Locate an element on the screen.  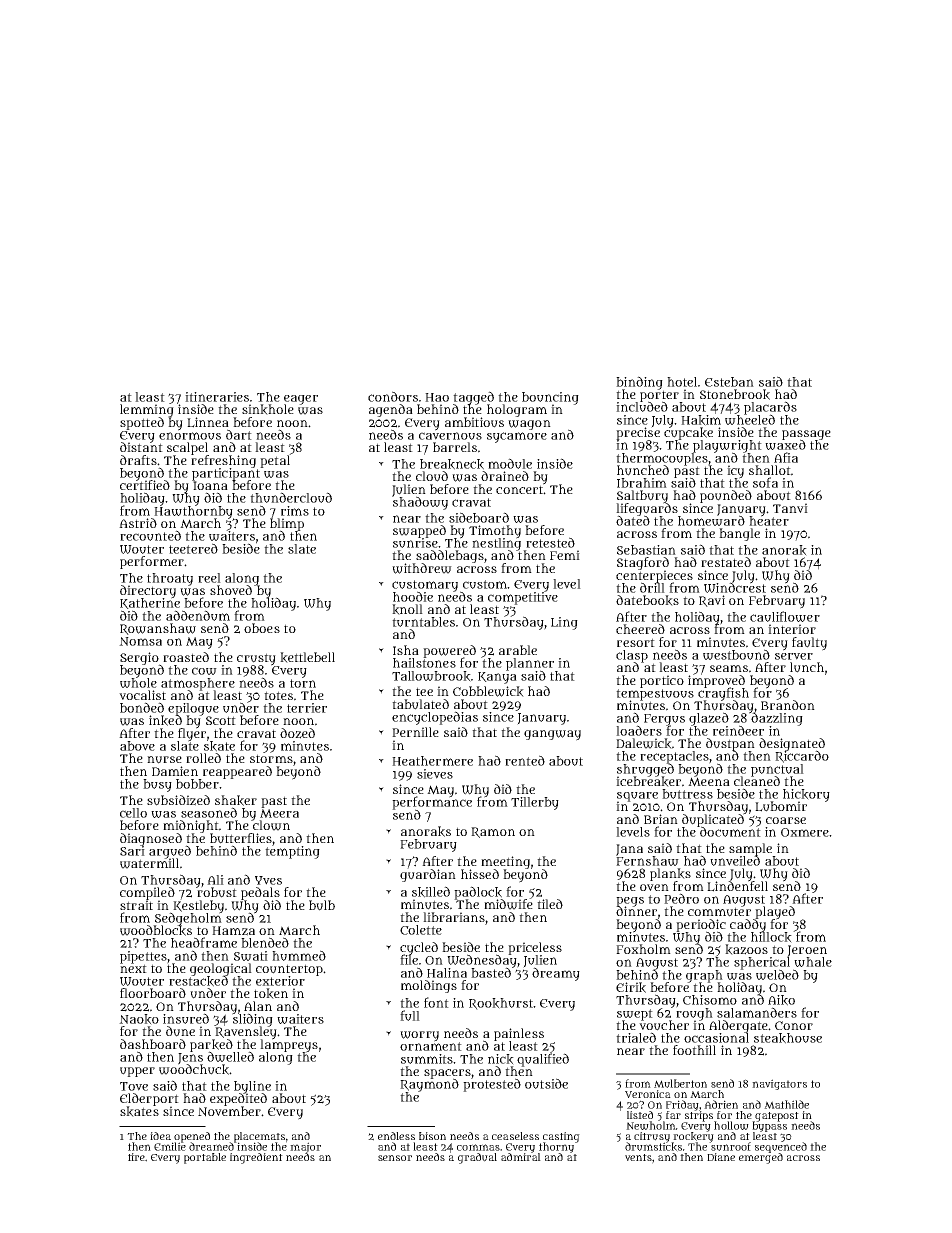
Afia is located at coordinates (786, 457).
